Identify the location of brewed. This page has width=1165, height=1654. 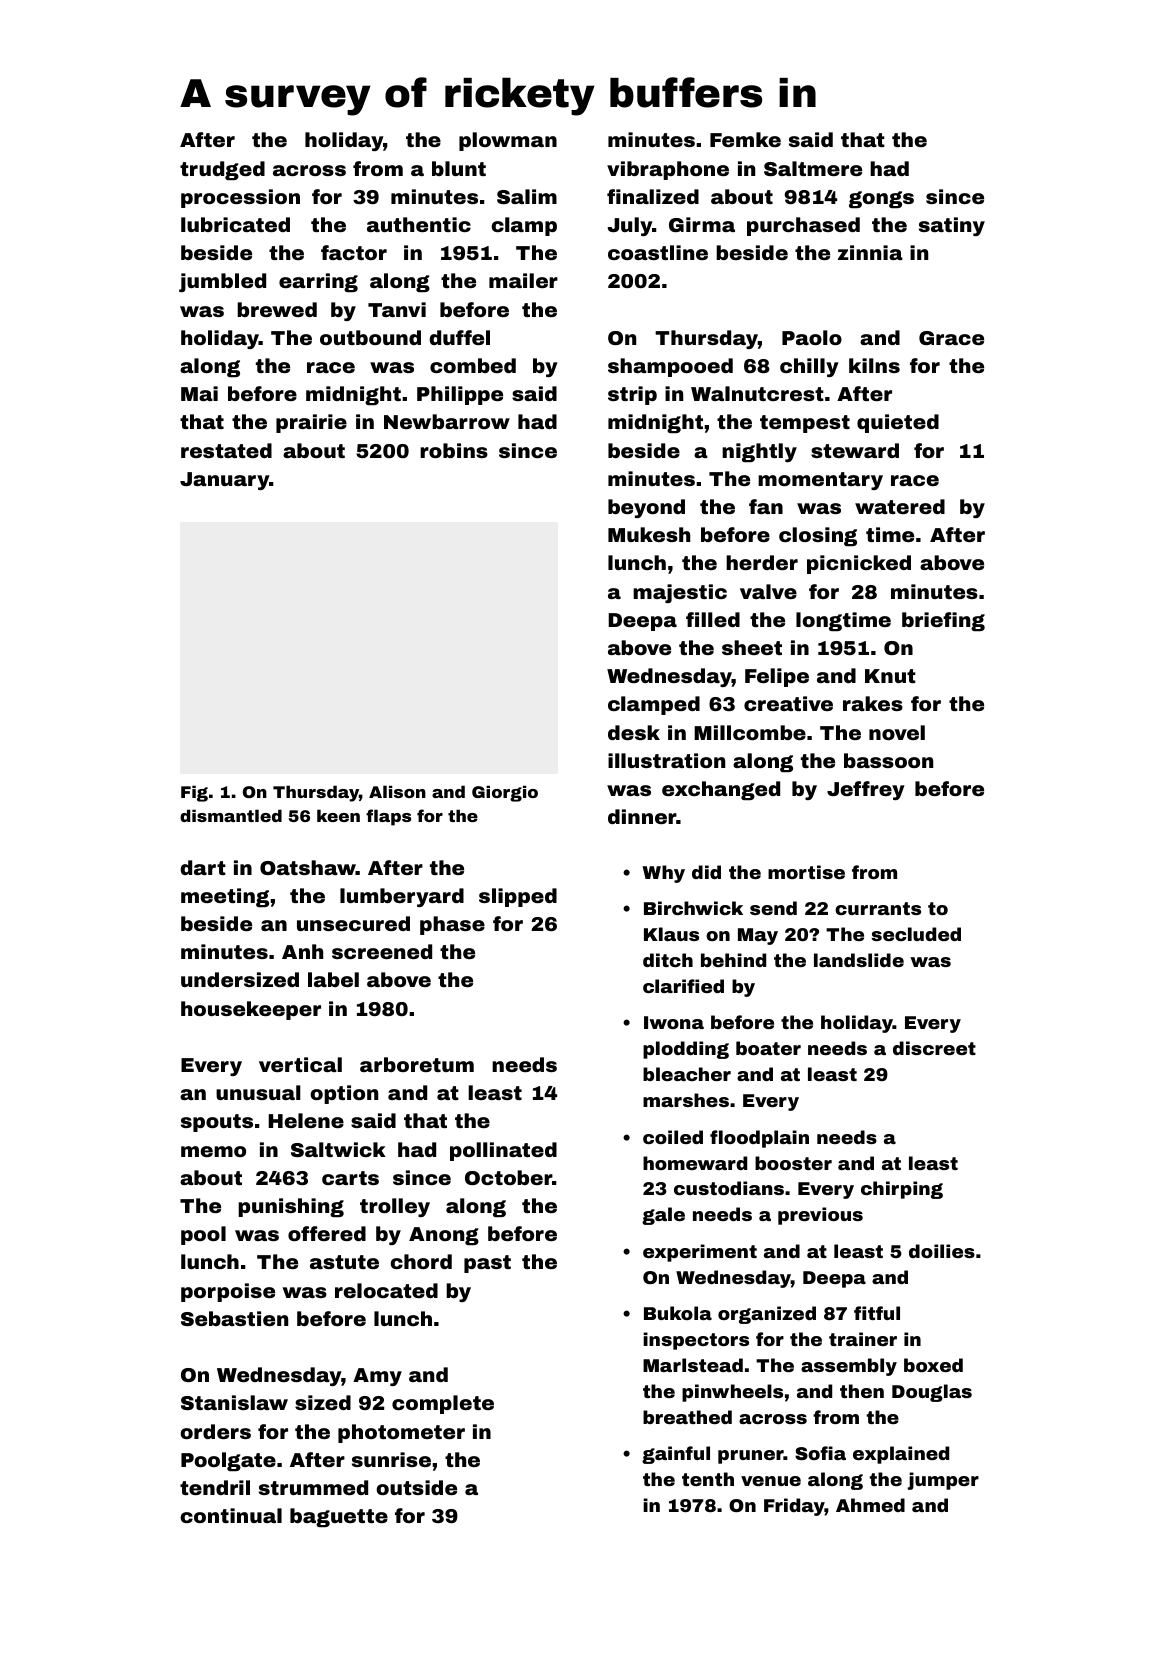
(277, 309).
